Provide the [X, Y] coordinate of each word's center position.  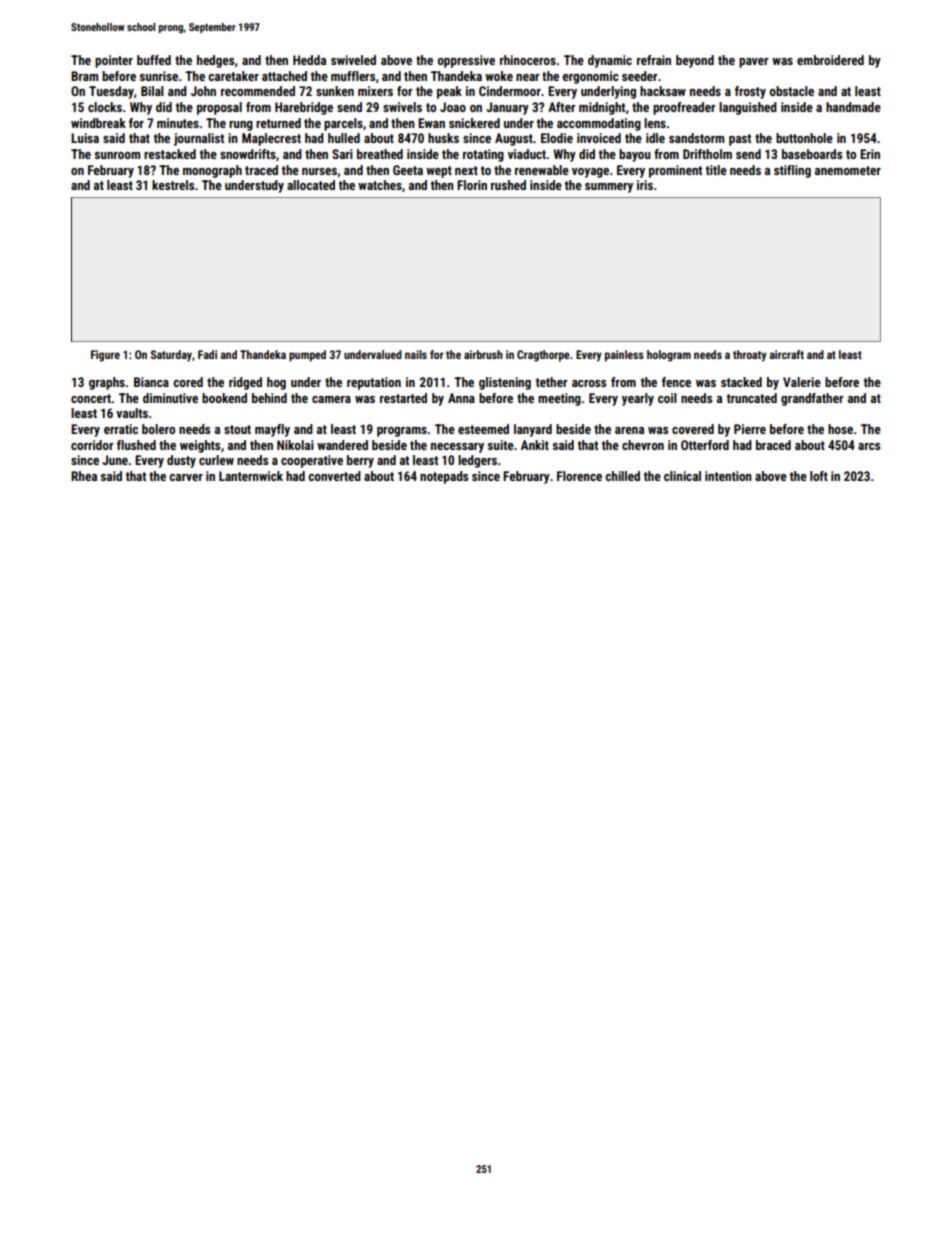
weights [200, 446]
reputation [374, 383]
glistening [505, 383]
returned [278, 123]
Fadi [207, 354]
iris [645, 185]
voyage [590, 173]
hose [840, 429]
